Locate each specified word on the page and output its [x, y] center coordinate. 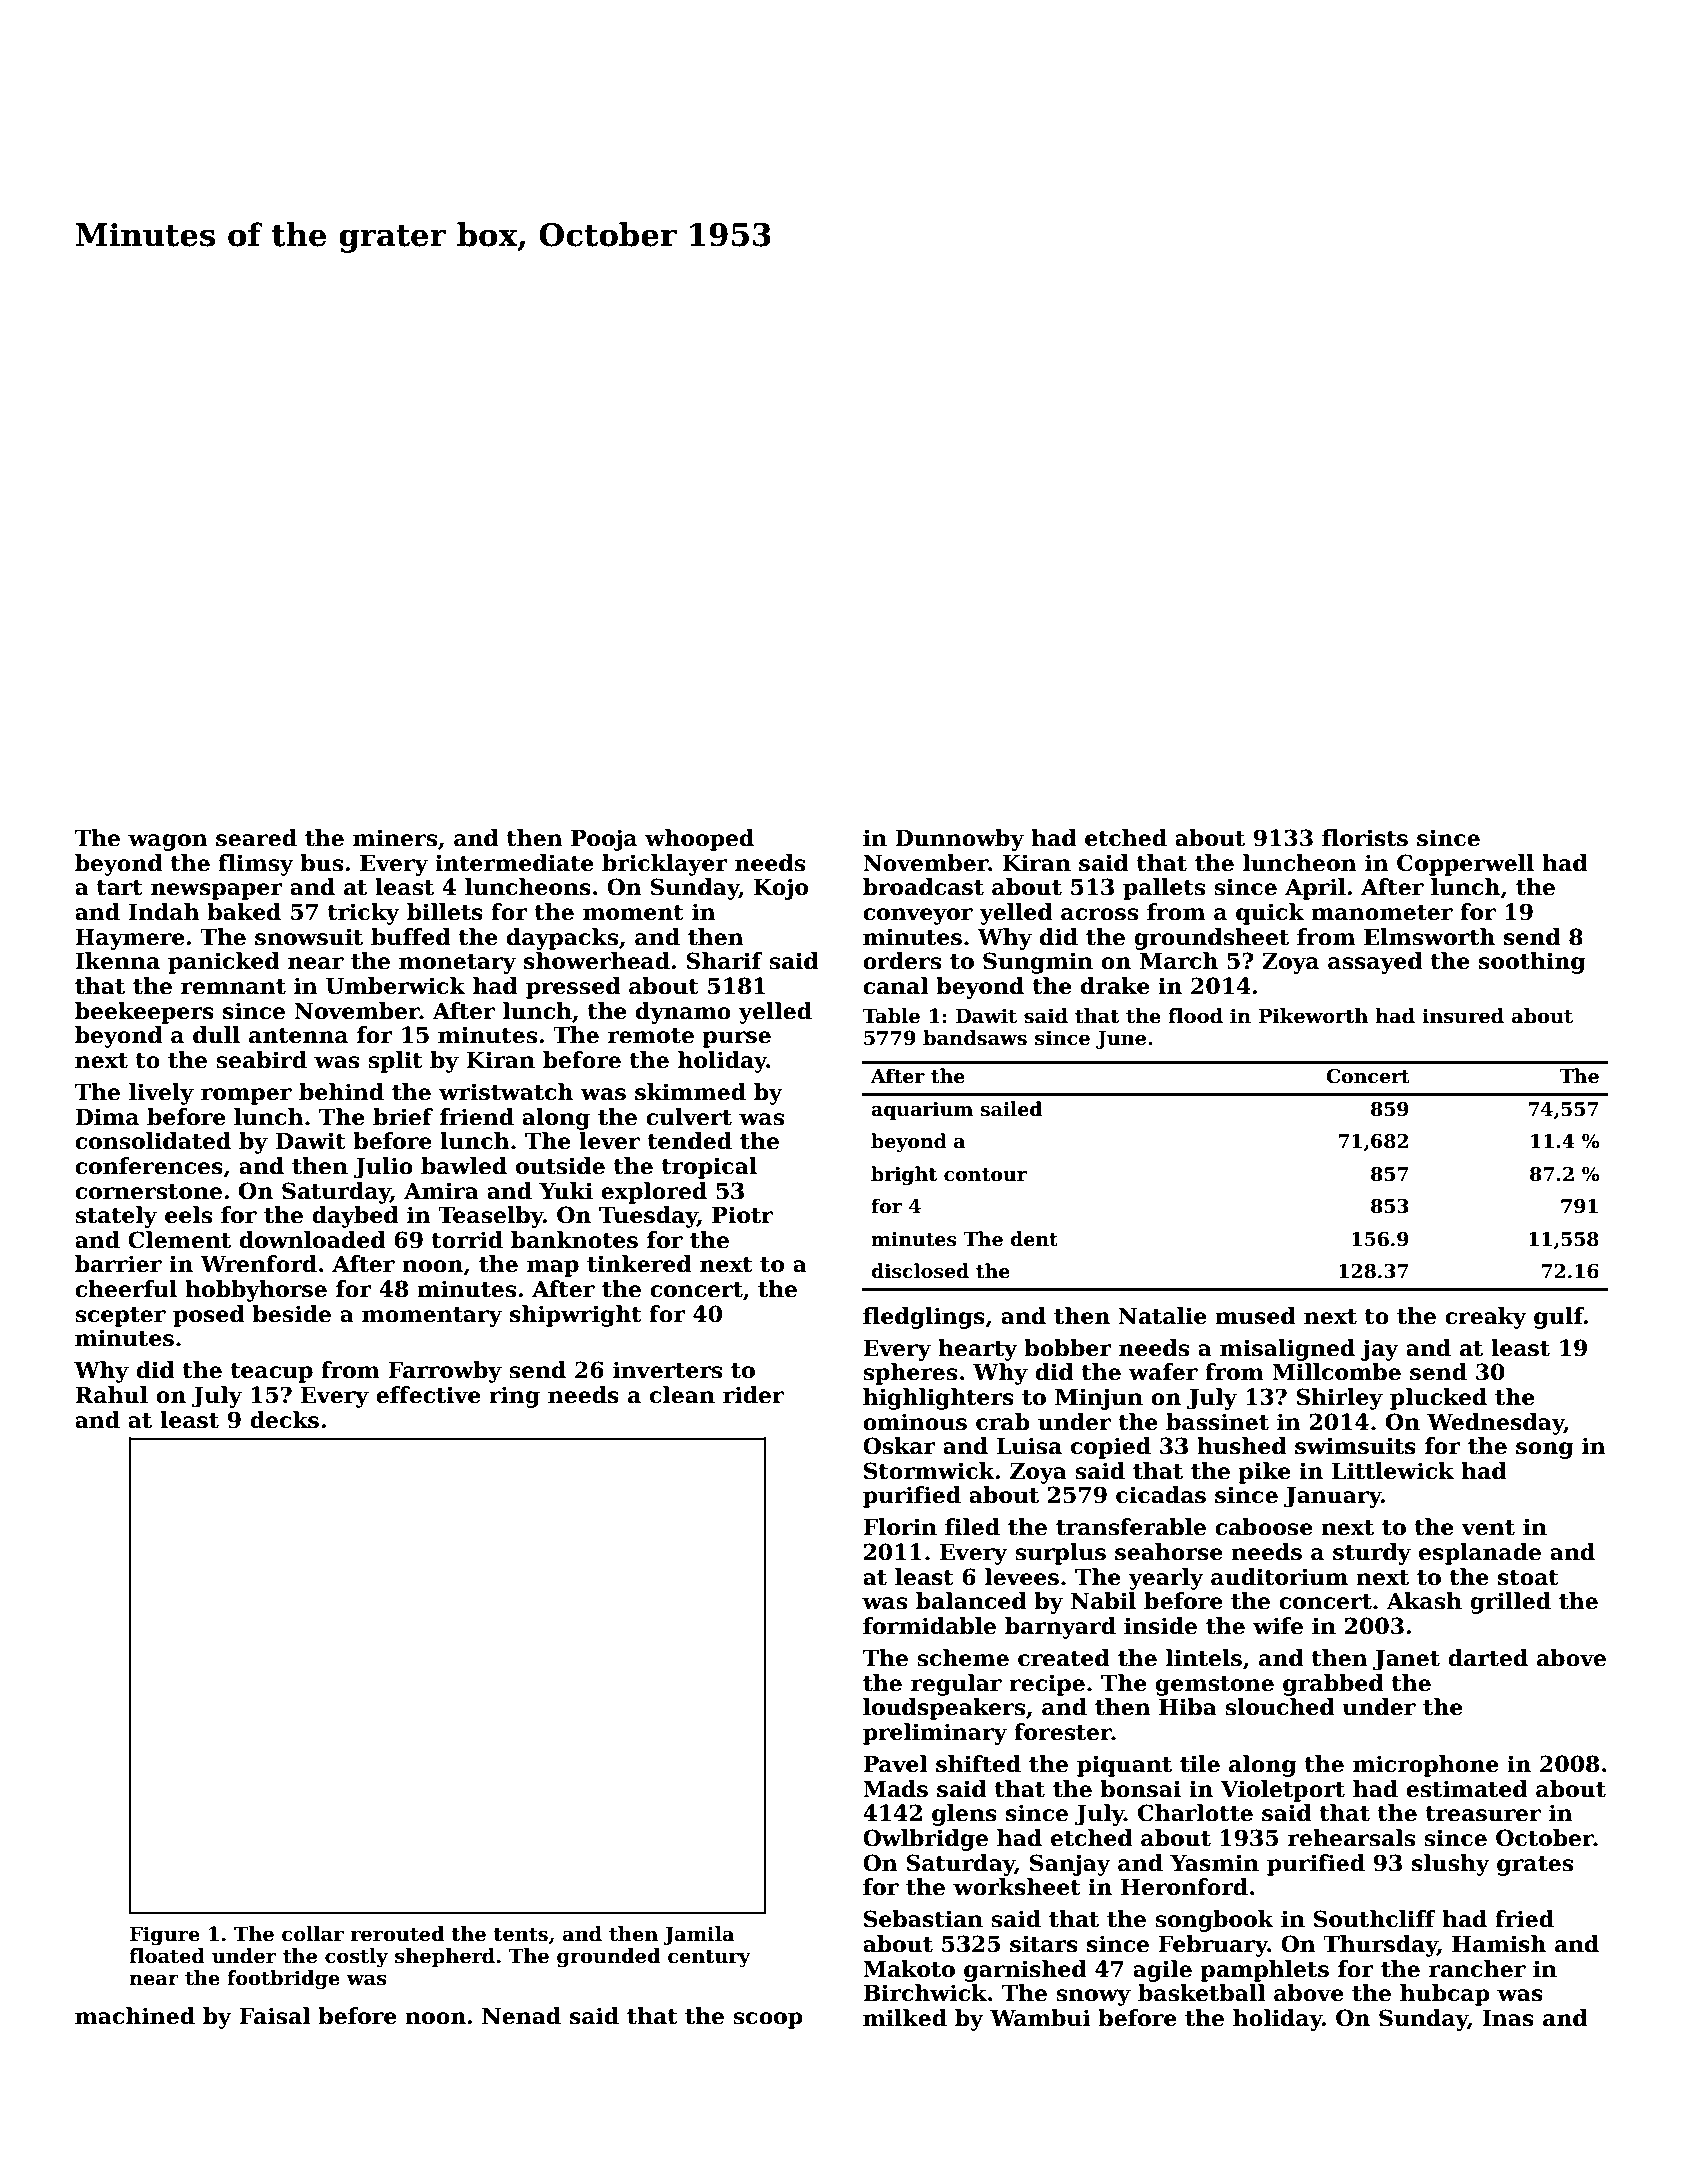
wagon [168, 842]
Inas [1508, 2018]
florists [1365, 838]
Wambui [1040, 2018]
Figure [165, 1935]
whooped [699, 840]
